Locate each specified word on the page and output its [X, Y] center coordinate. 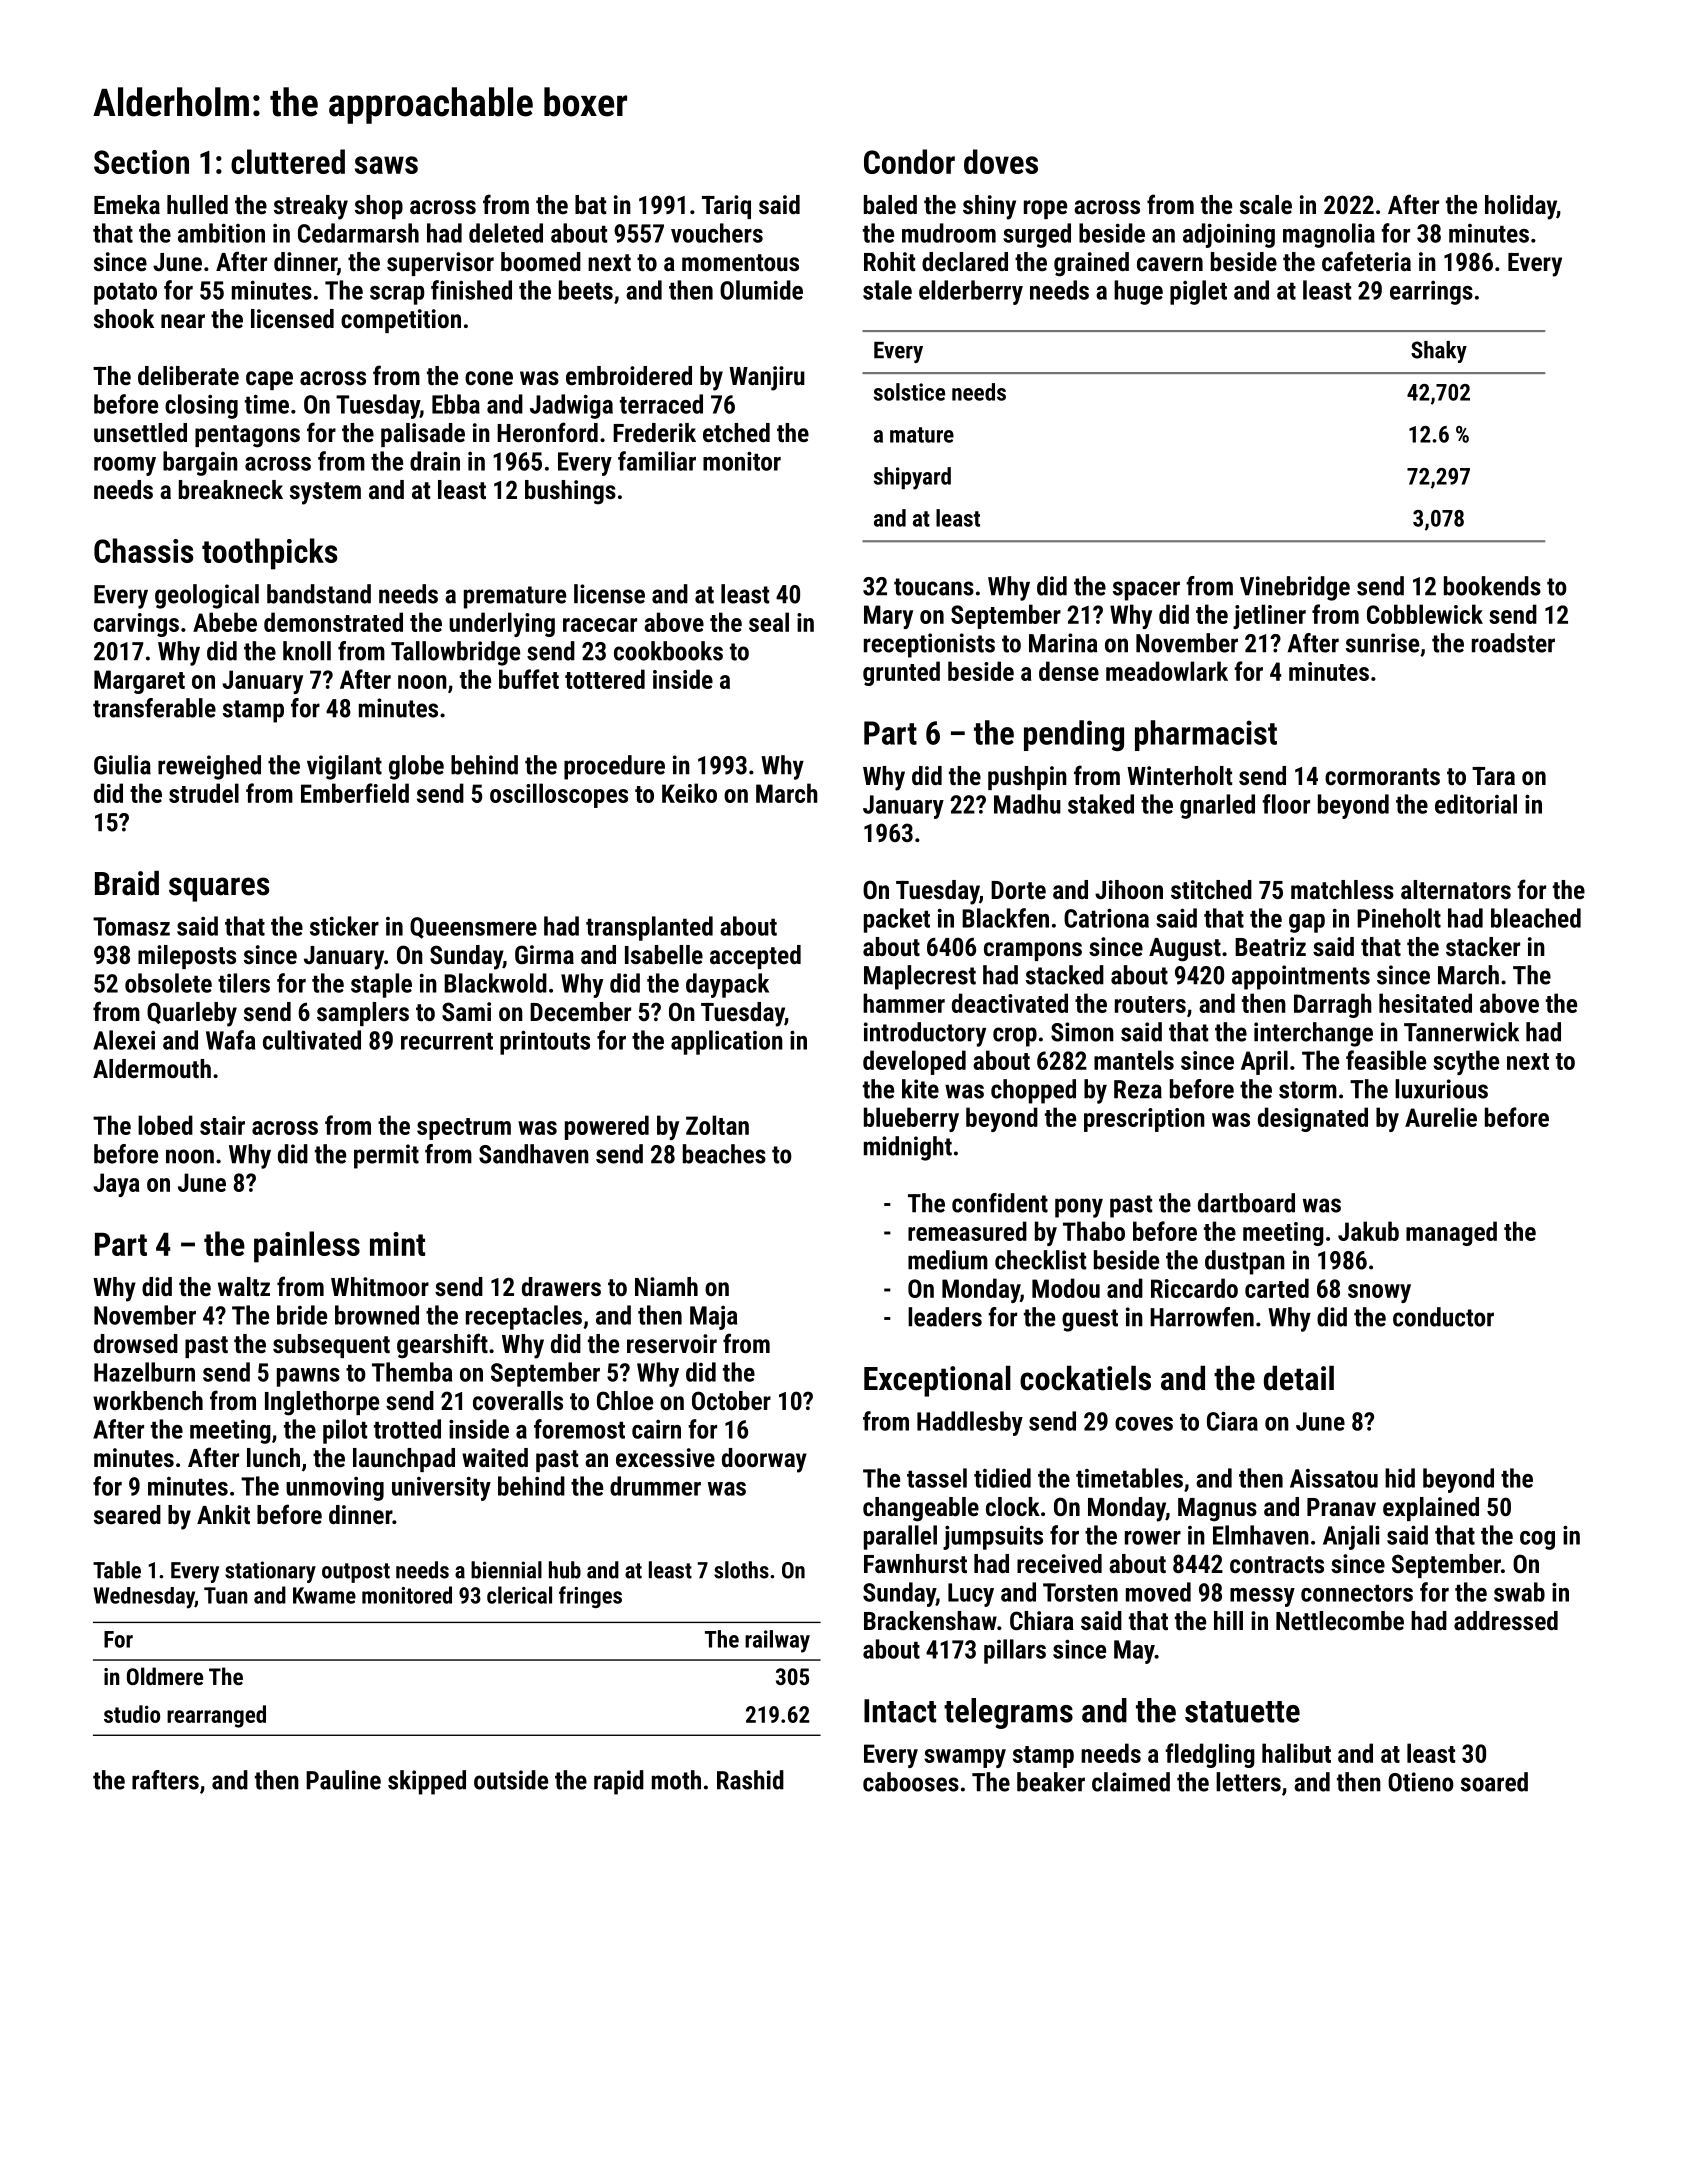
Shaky [1439, 352]
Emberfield [355, 793]
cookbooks [668, 651]
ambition [221, 233]
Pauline [343, 1780]
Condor [909, 161]
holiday [1521, 207]
